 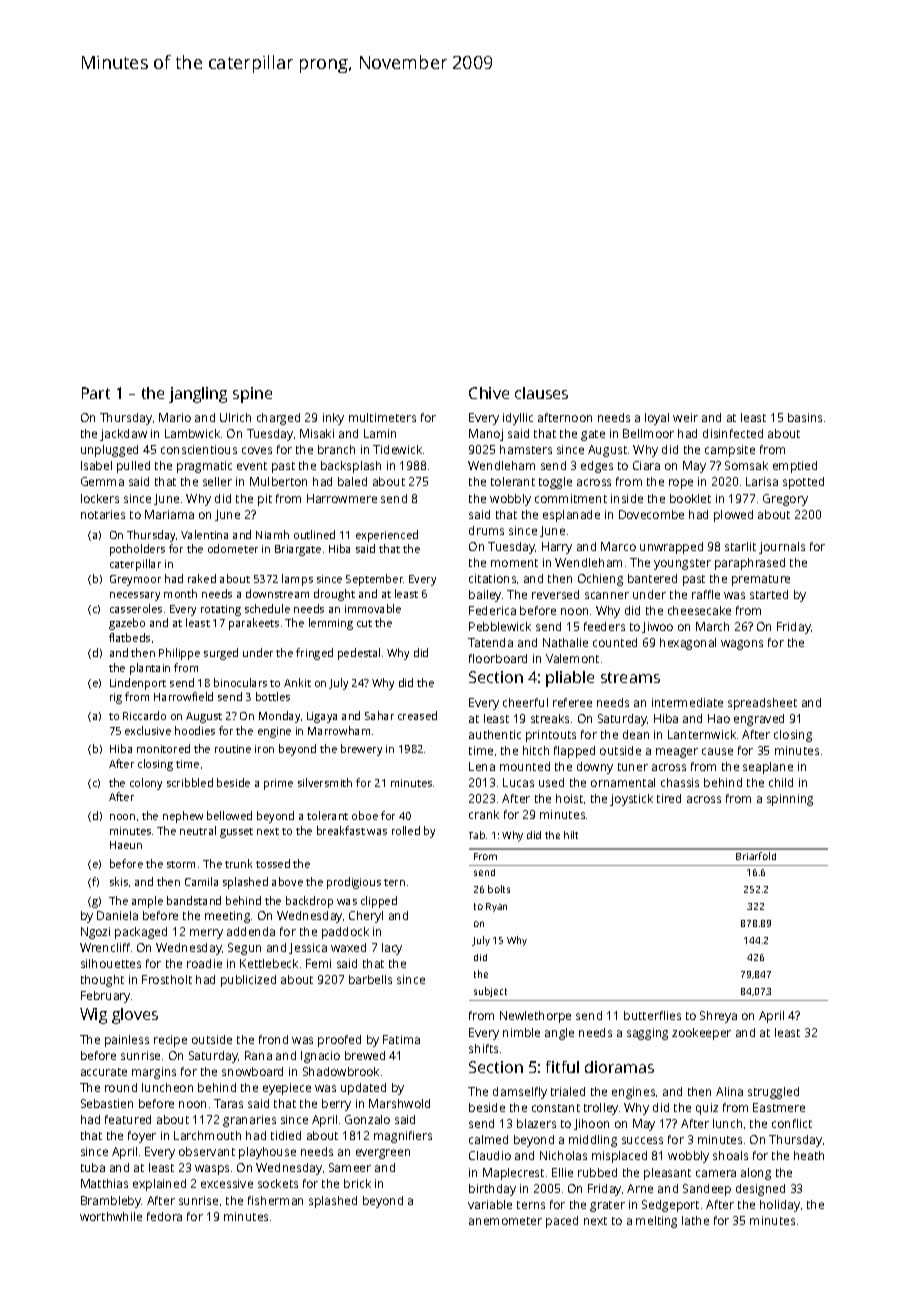 What do you see at coordinates (167, 979) in the screenshot?
I see `Frostholt` at bounding box center [167, 979].
